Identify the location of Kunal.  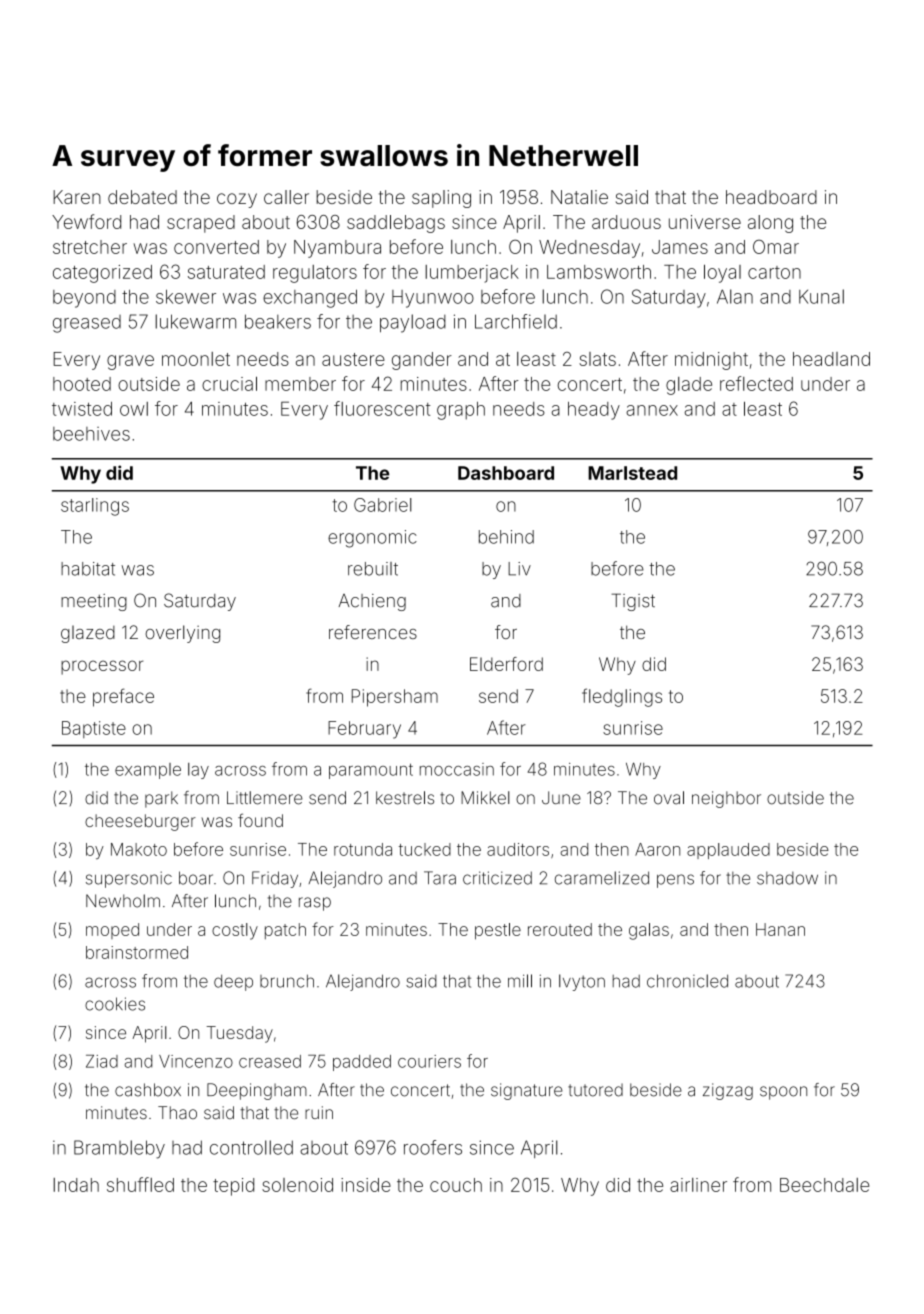
(821, 296).
